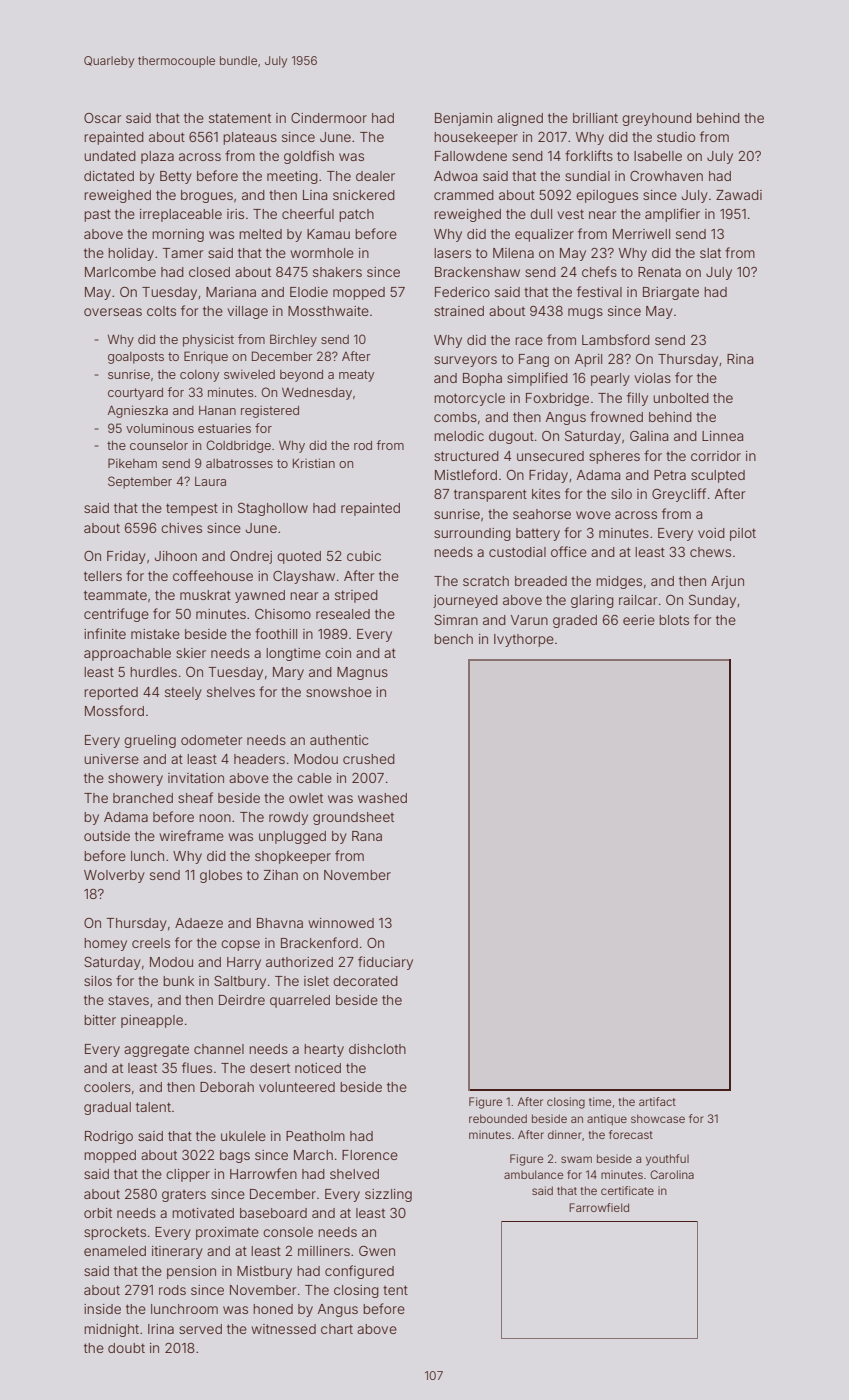  What do you see at coordinates (739, 195) in the image?
I see `Zawadi` at bounding box center [739, 195].
